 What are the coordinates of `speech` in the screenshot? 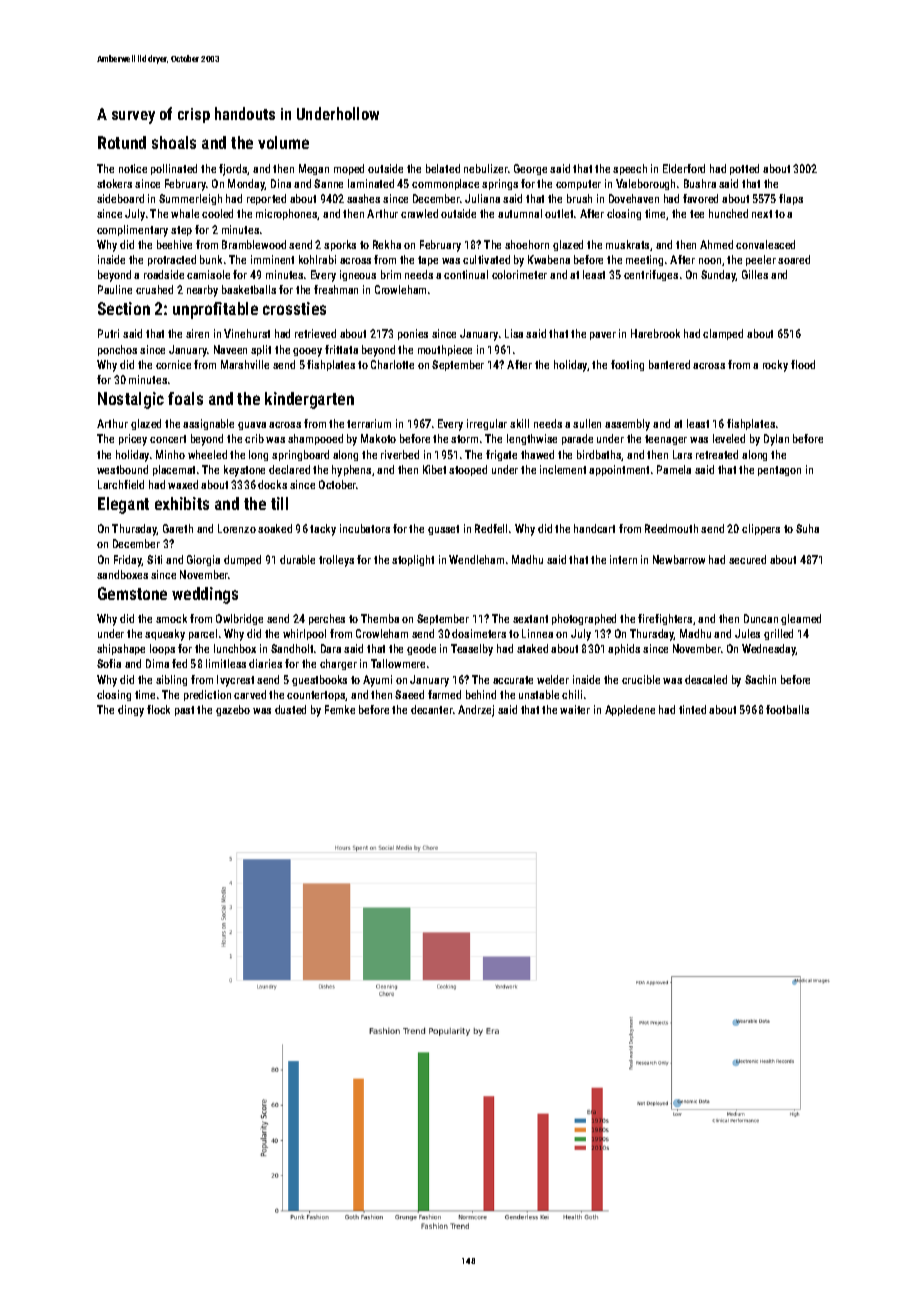 It's located at (630, 169).
